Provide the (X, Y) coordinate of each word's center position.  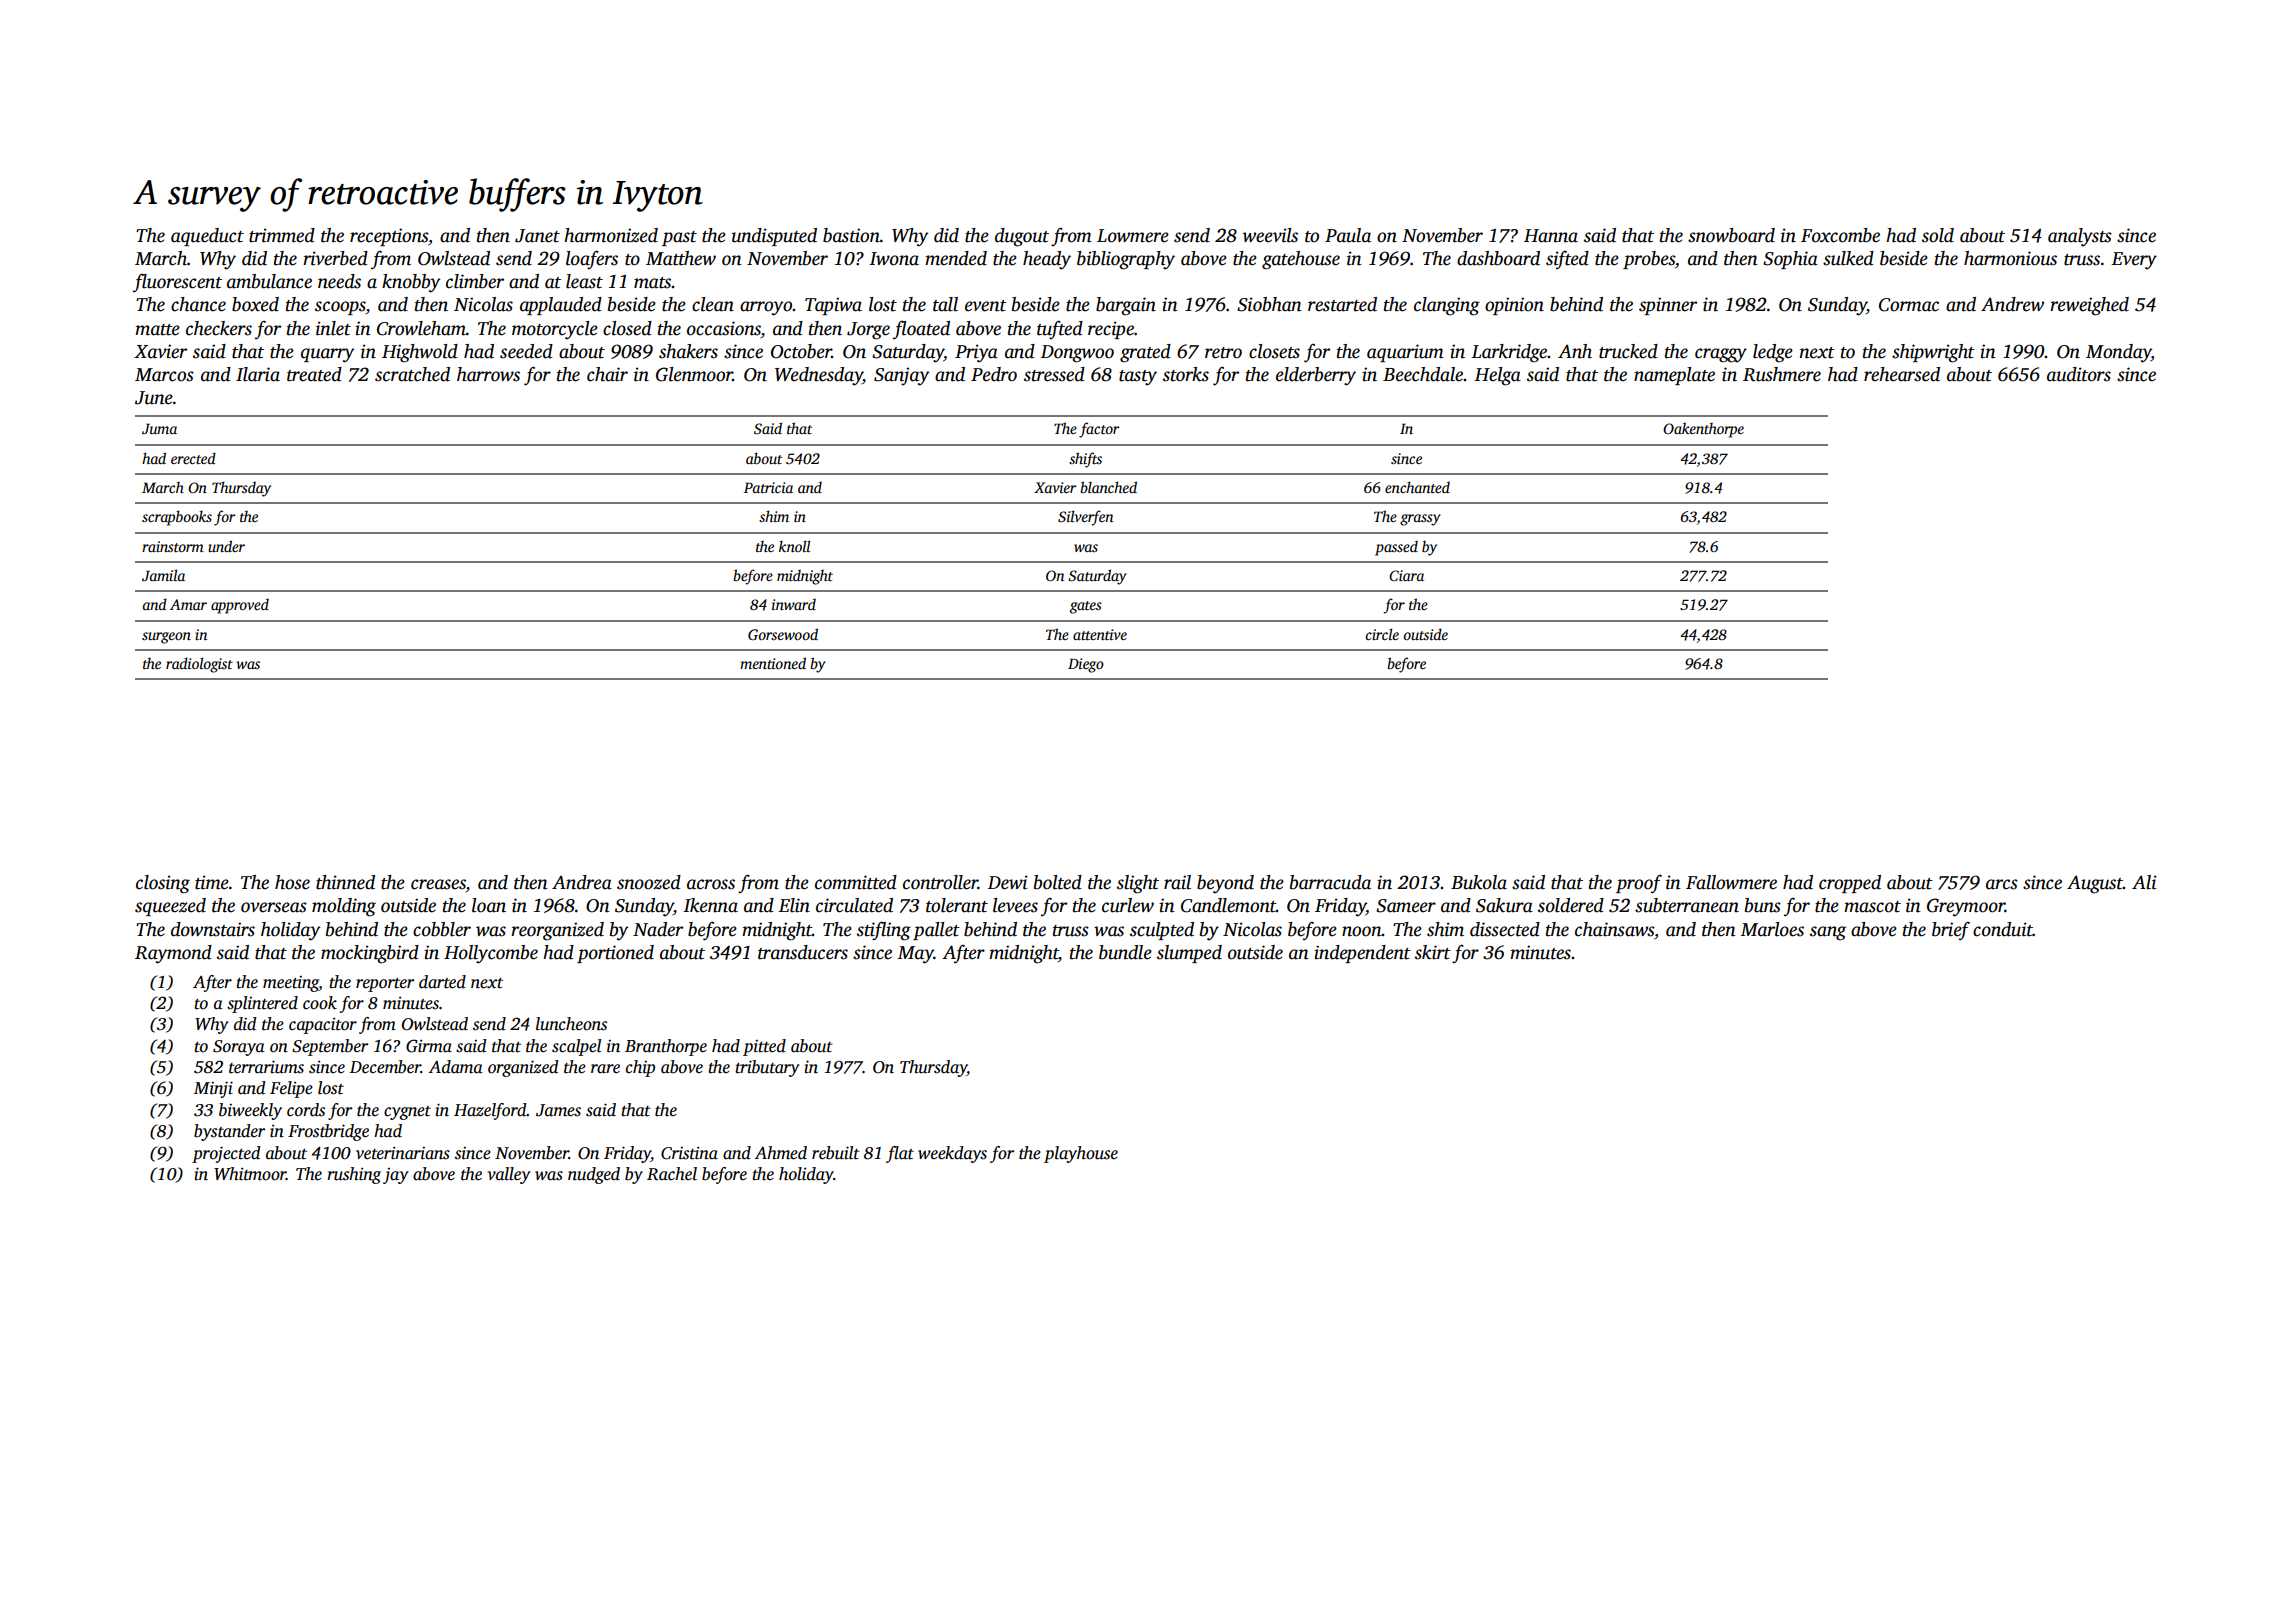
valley (508, 1175)
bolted (1058, 882)
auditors (2079, 374)
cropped (1850, 884)
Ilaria (258, 374)
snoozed (649, 882)
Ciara (1406, 575)
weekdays (952, 1154)
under (226, 546)
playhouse (1081, 1154)
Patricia (768, 487)
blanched (1108, 487)
